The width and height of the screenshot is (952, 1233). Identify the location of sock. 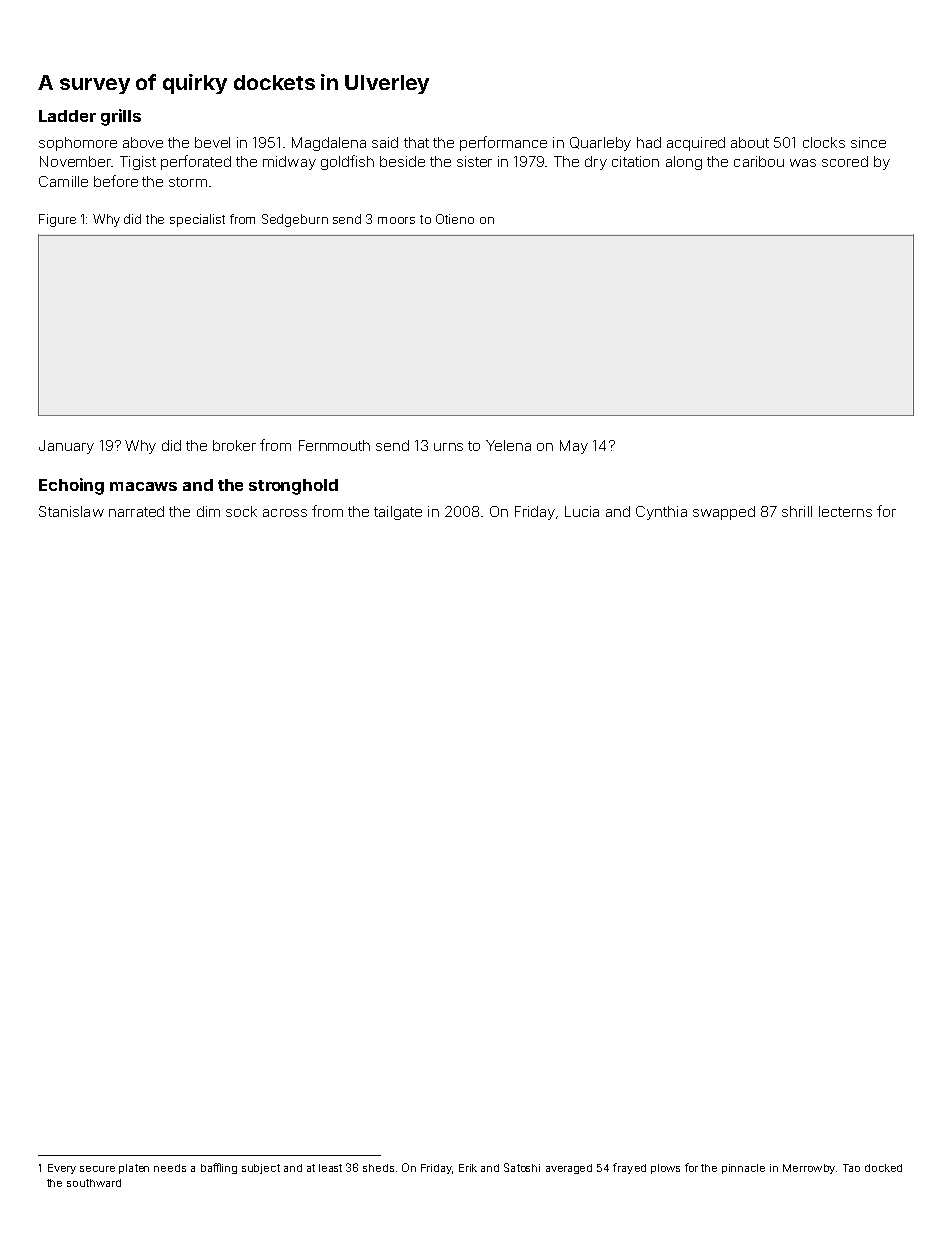
(241, 511).
